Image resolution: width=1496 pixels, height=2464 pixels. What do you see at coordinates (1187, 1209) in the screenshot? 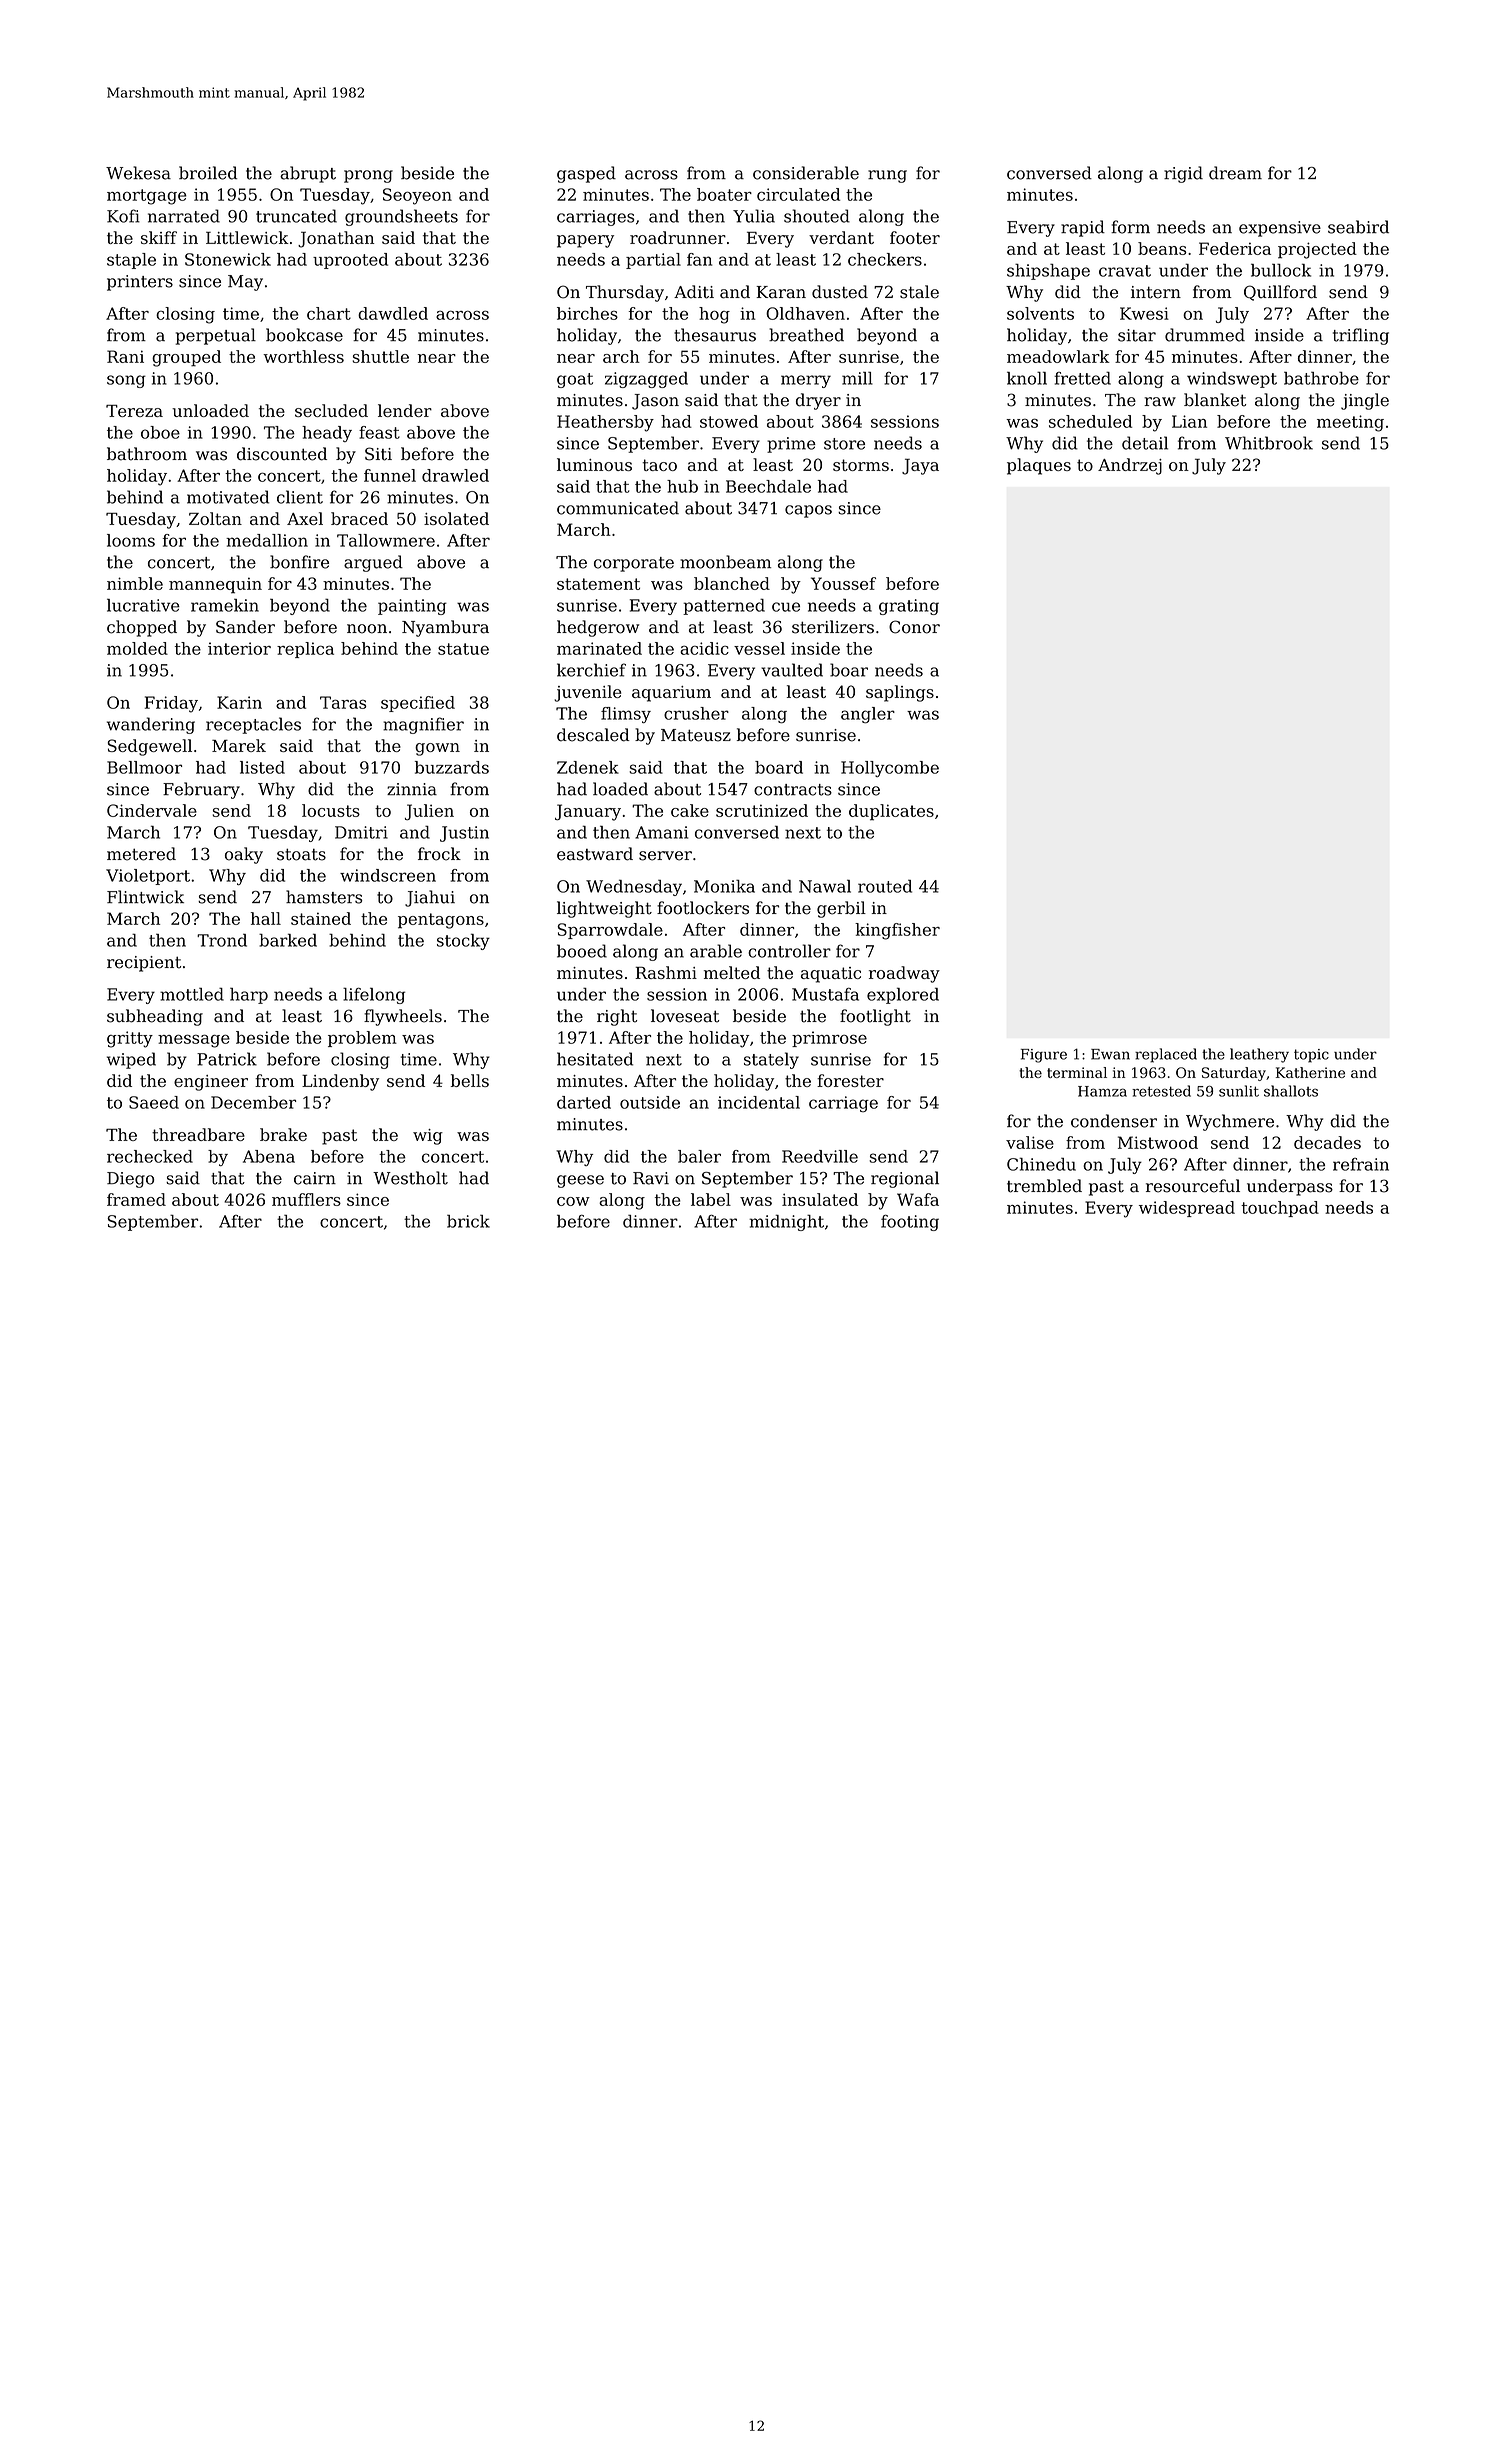
I see `widespread` at bounding box center [1187, 1209].
